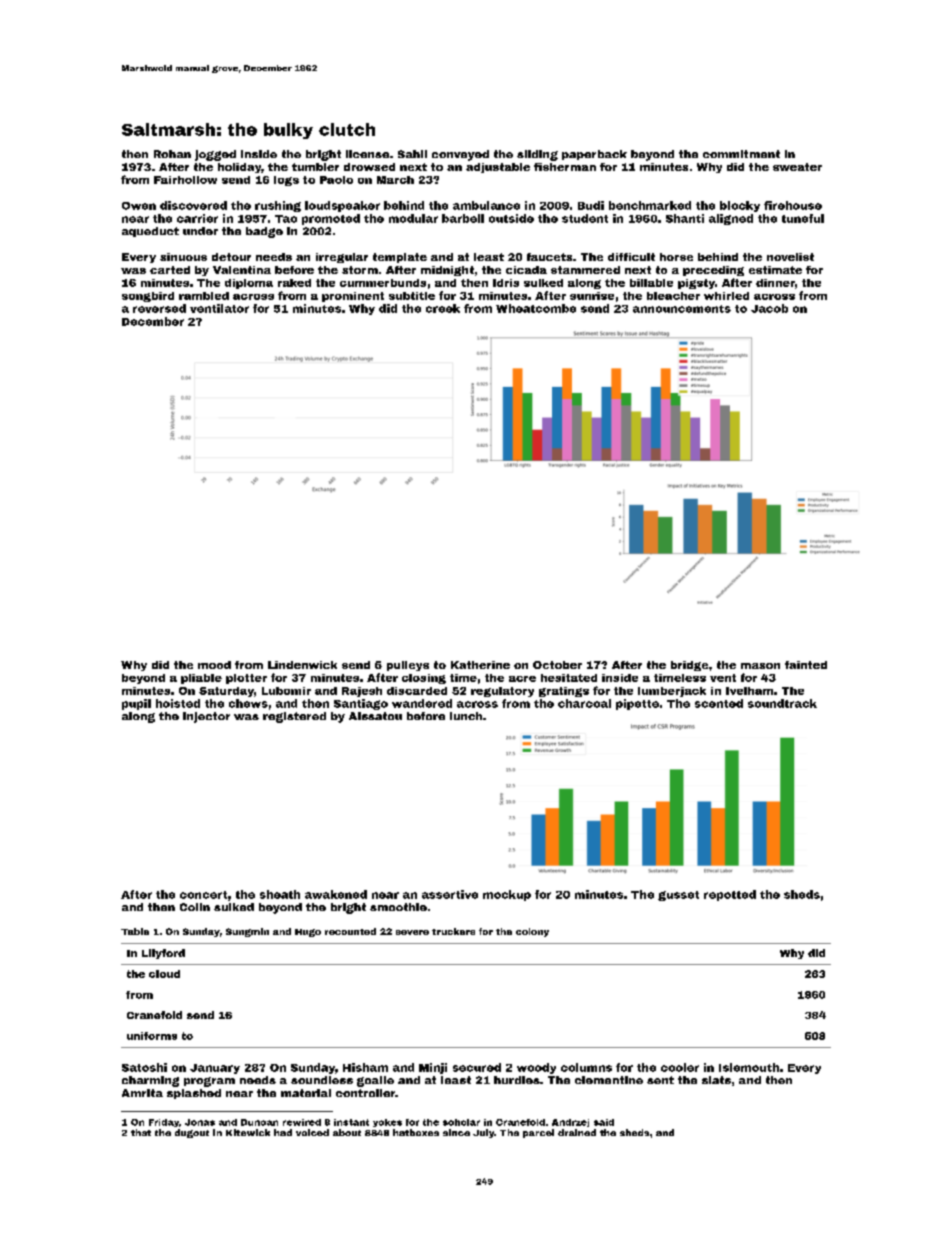 The width and height of the document is (952, 1233). What do you see at coordinates (522, 679) in the document?
I see `acre` at bounding box center [522, 679].
